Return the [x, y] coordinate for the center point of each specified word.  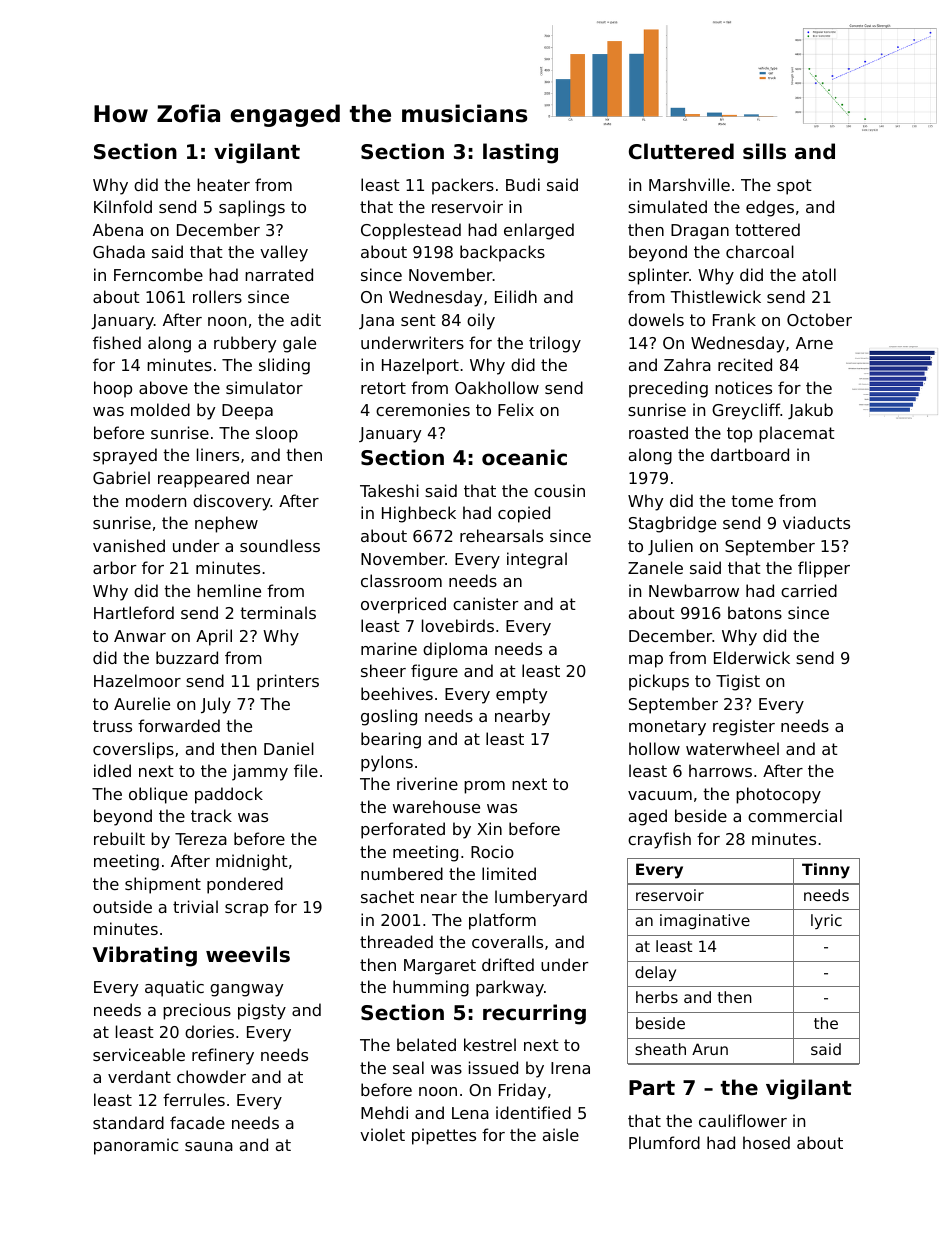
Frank [734, 319]
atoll [819, 274]
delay [655, 973]
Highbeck [419, 514]
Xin [489, 828]
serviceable [139, 1054]
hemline [229, 590]
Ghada [119, 251]
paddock [229, 795]
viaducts [816, 522]
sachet [387, 896]
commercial [795, 815]
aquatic [174, 988]
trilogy [555, 344]
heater [223, 184]
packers [463, 186]
